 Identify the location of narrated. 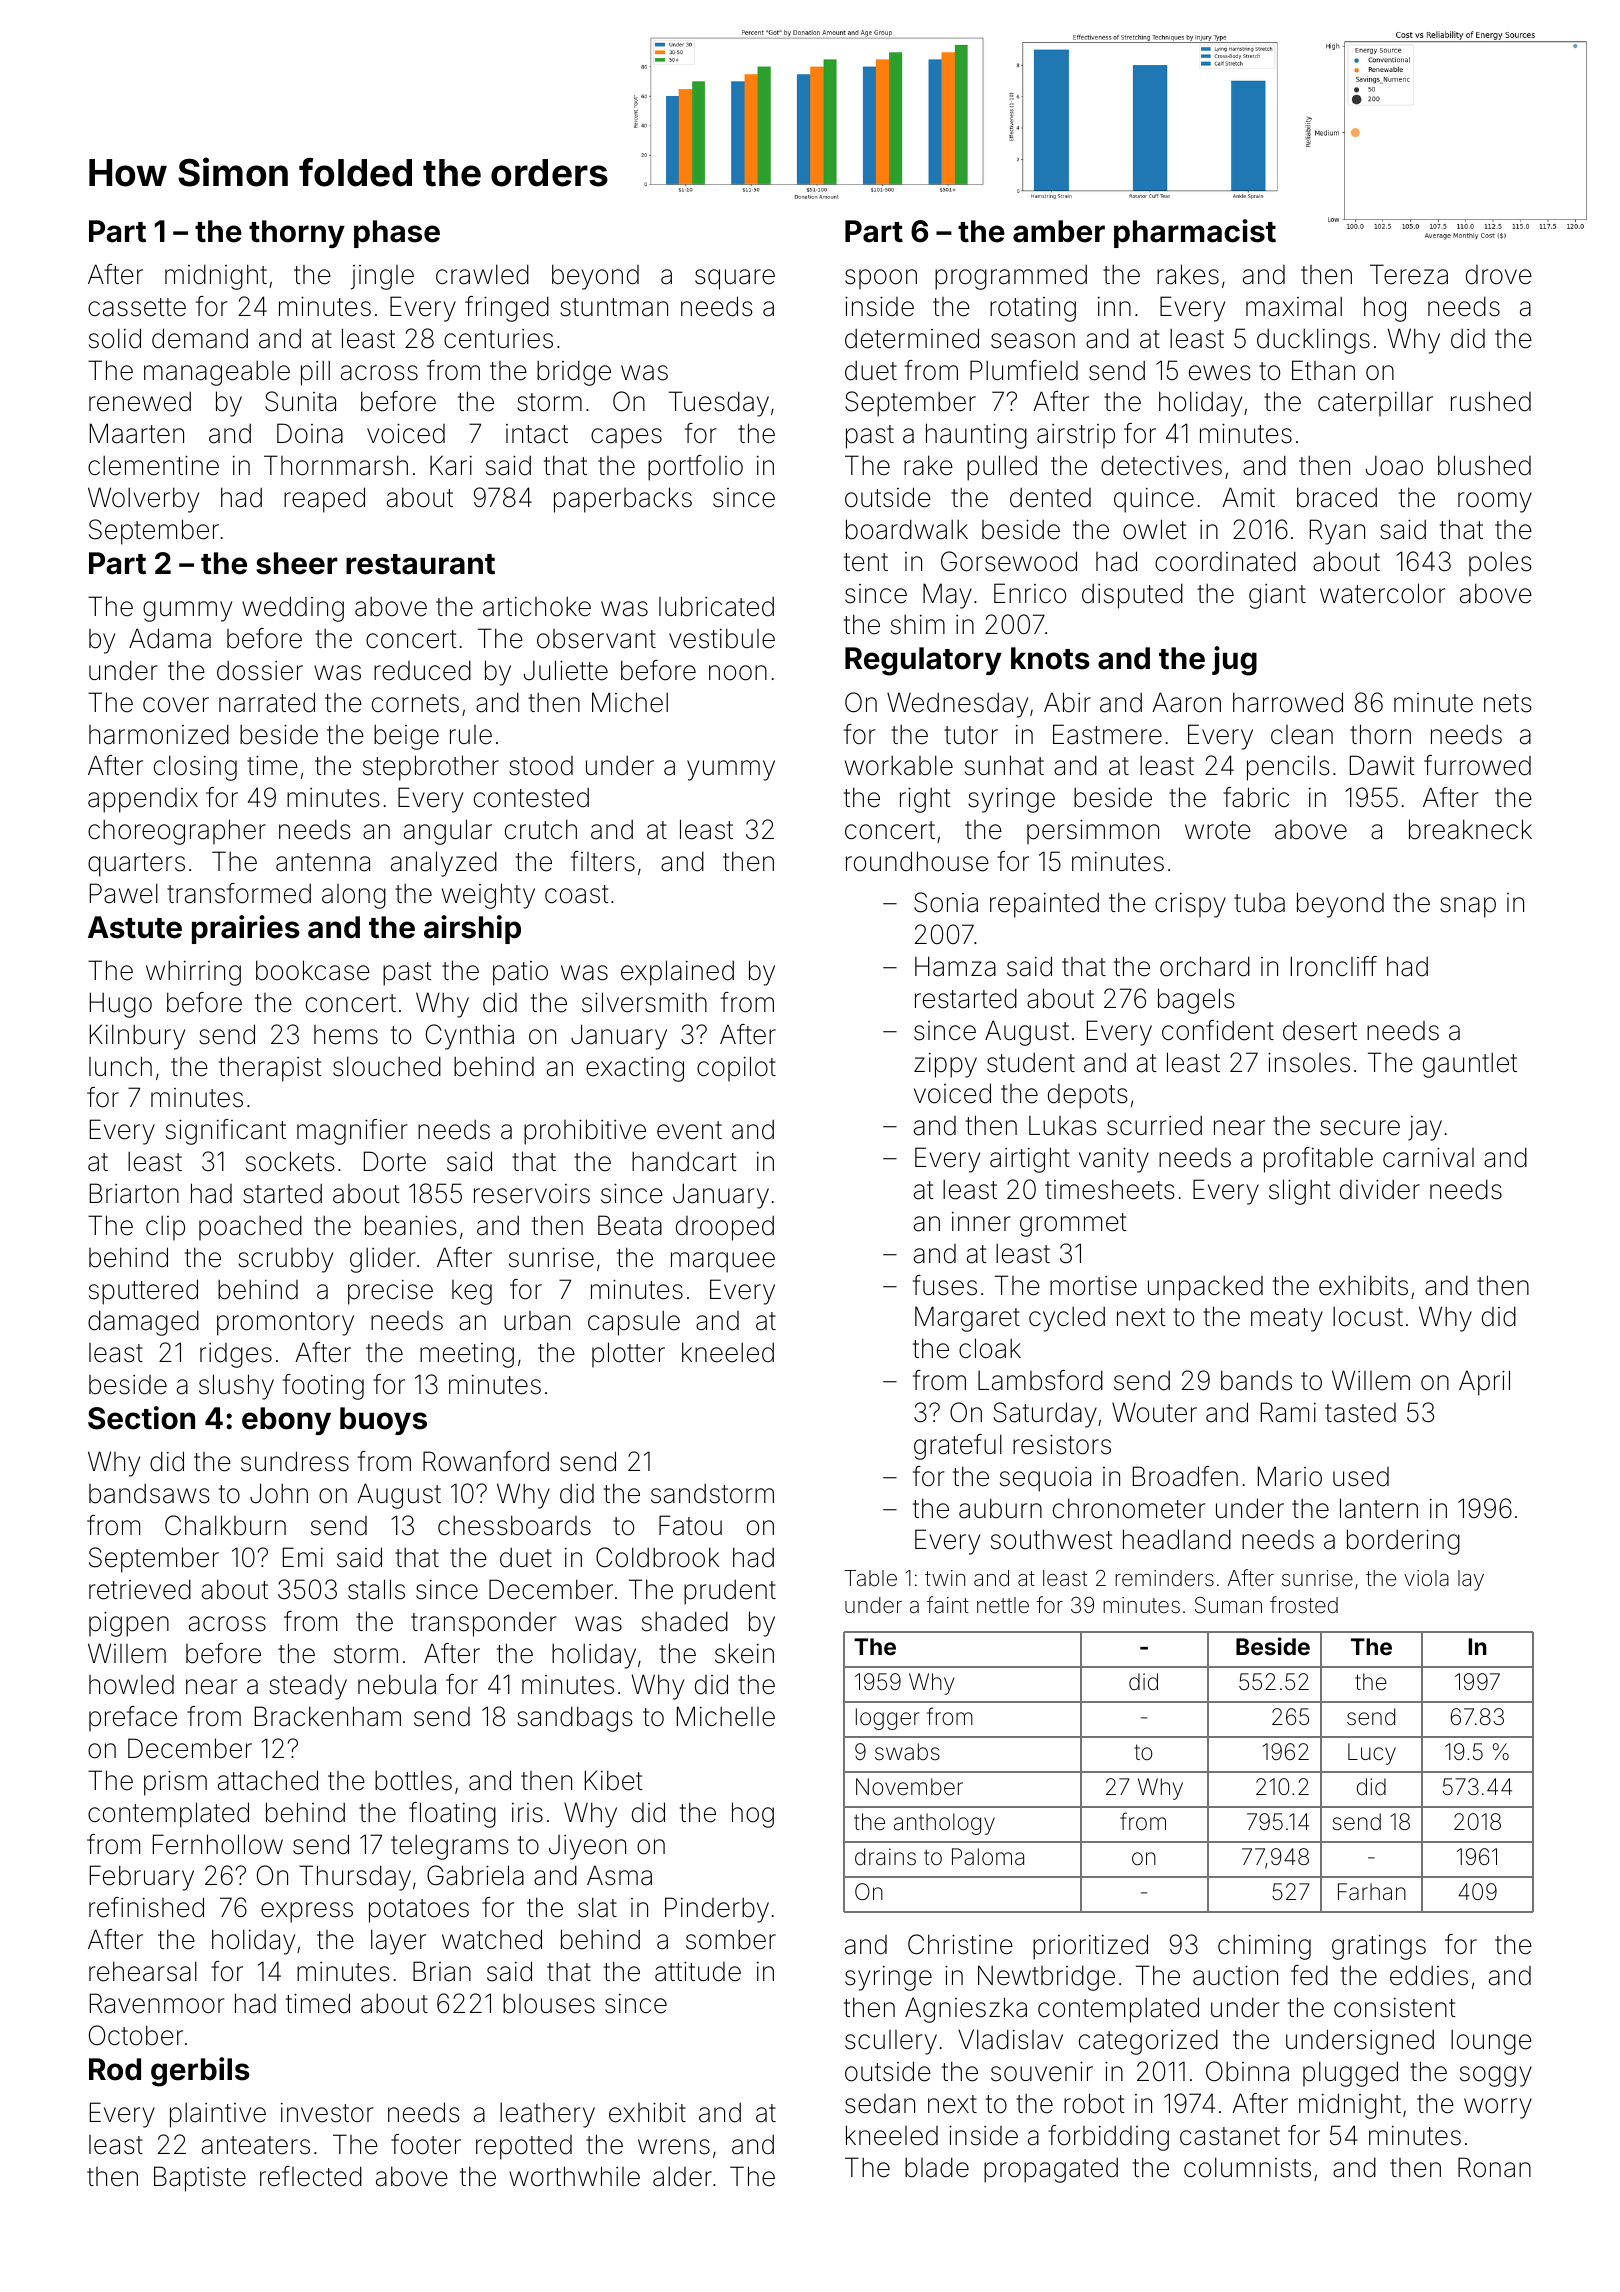
(267, 702).
